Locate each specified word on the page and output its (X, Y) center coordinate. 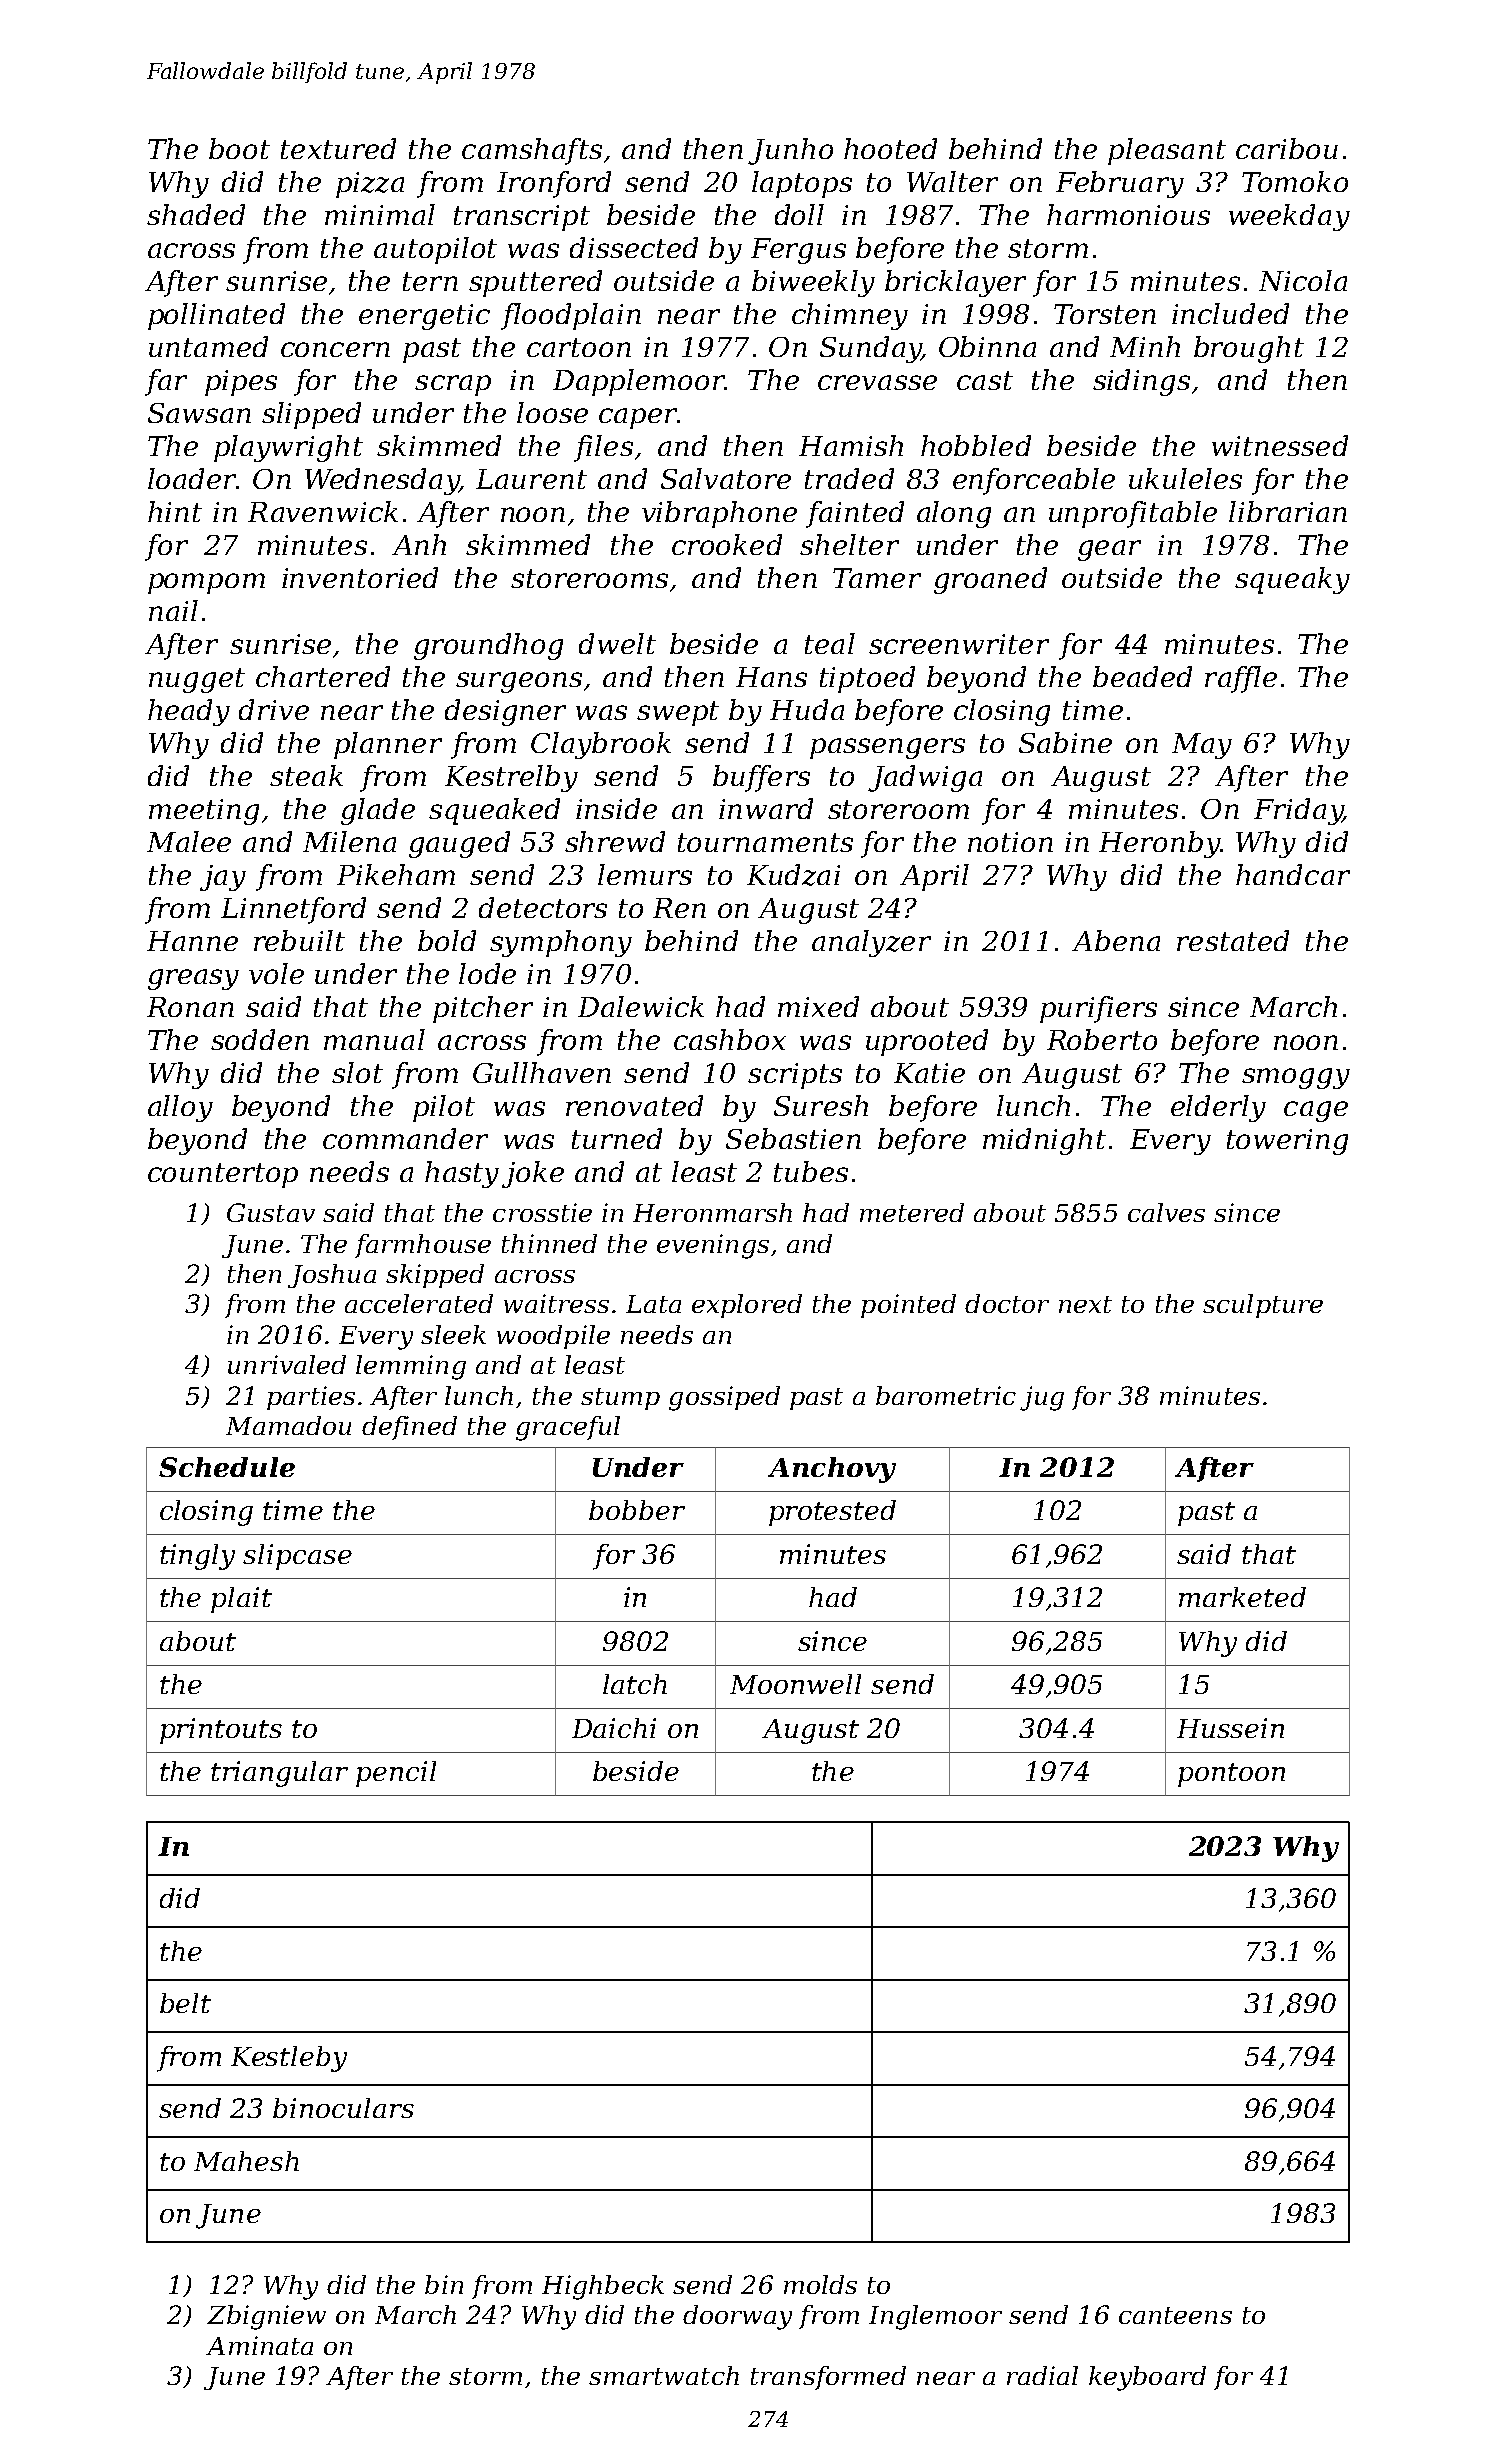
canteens (1175, 2315)
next (1085, 1304)
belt (185, 2003)
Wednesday (382, 481)
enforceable (1034, 481)
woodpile (553, 1337)
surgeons (519, 682)
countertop (223, 1175)
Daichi (614, 1728)
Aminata (259, 2345)
